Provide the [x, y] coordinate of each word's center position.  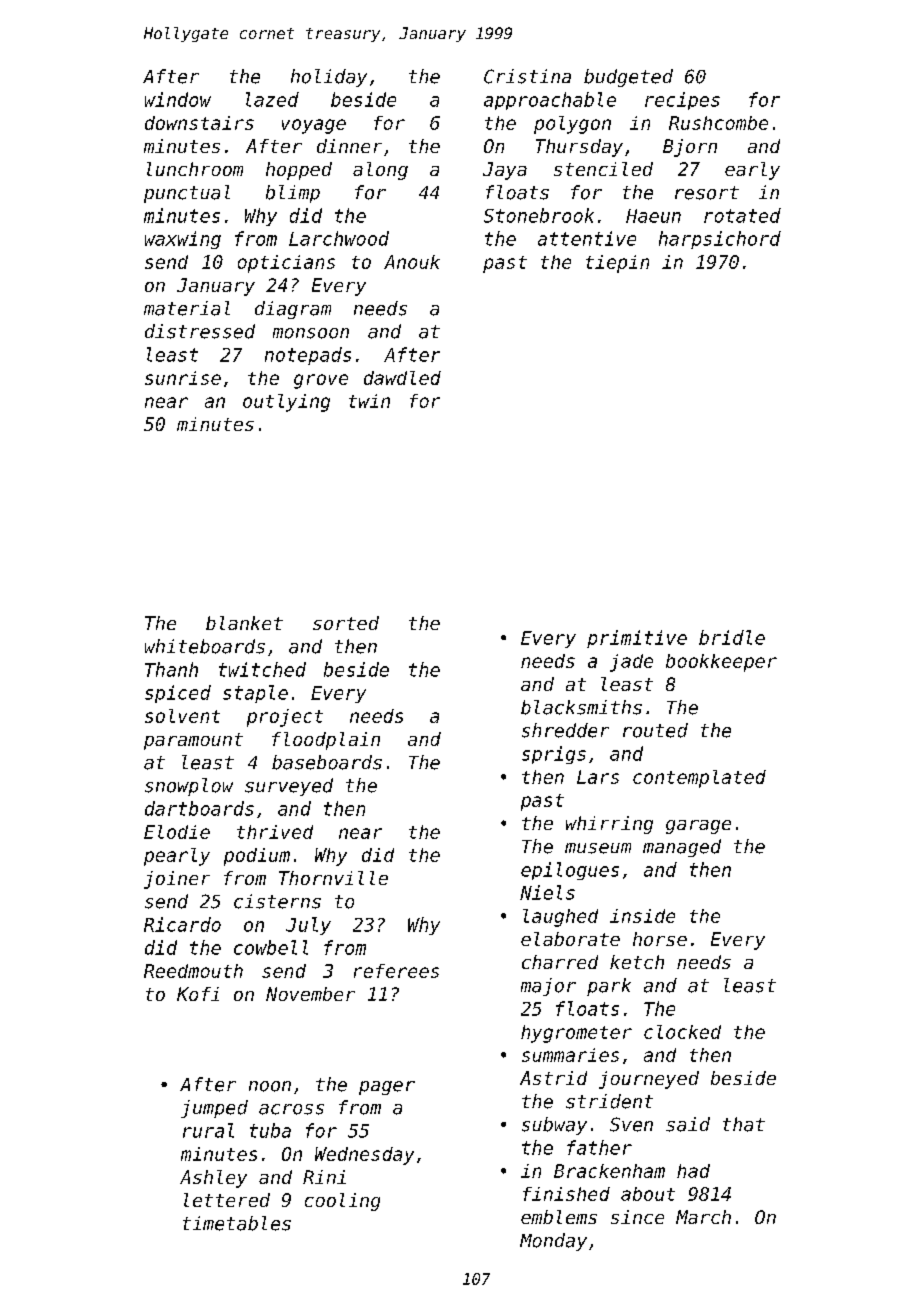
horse [660, 939]
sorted [346, 623]
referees [396, 971]
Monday [553, 1242]
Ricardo [182, 924]
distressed [200, 331]
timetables [237, 1223]
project [285, 718]
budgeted [628, 78]
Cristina [527, 76]
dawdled [402, 378]
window [178, 99]
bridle [732, 637]
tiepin [617, 264]
